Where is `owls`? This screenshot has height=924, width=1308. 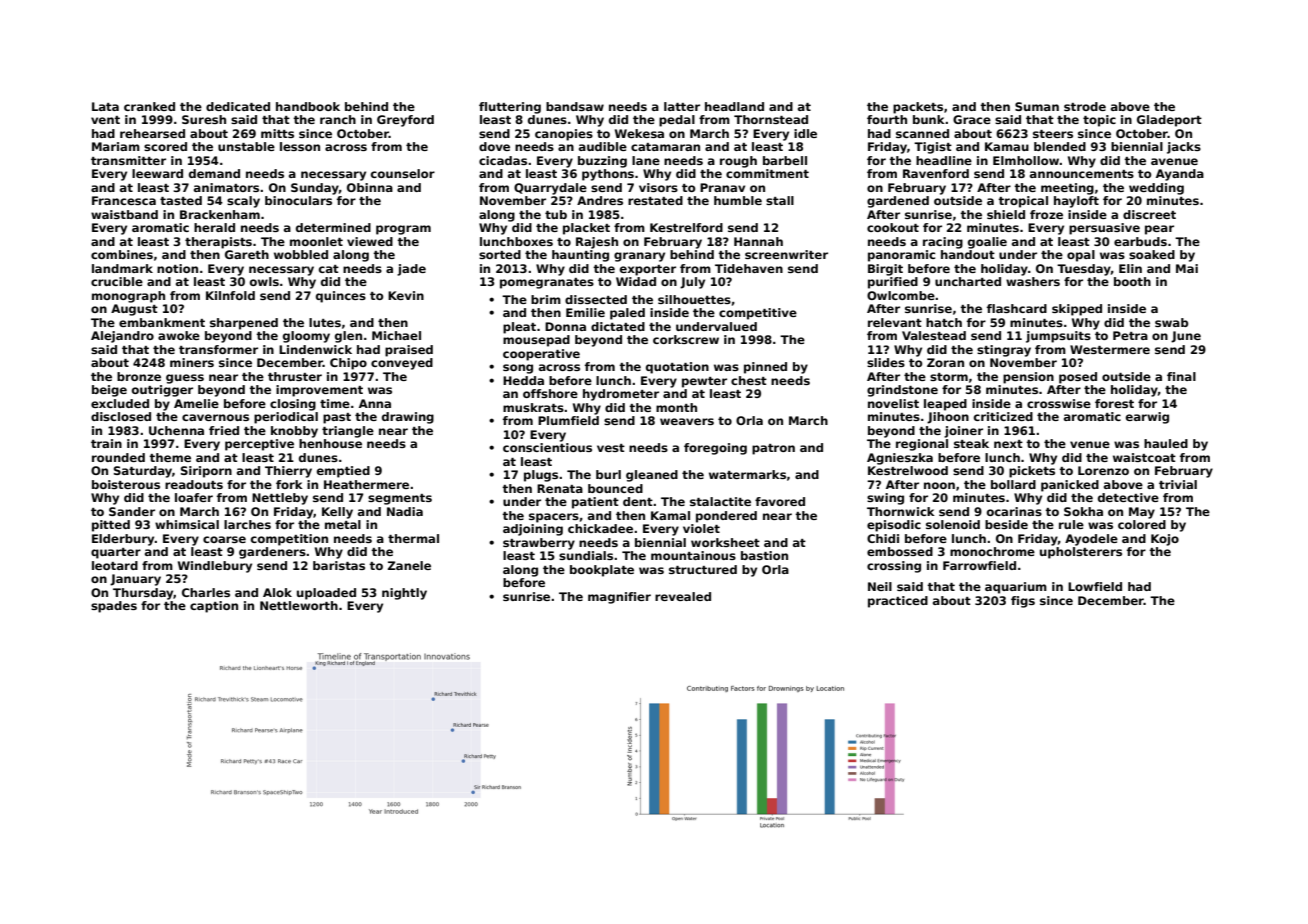 owls is located at coordinates (264, 281).
